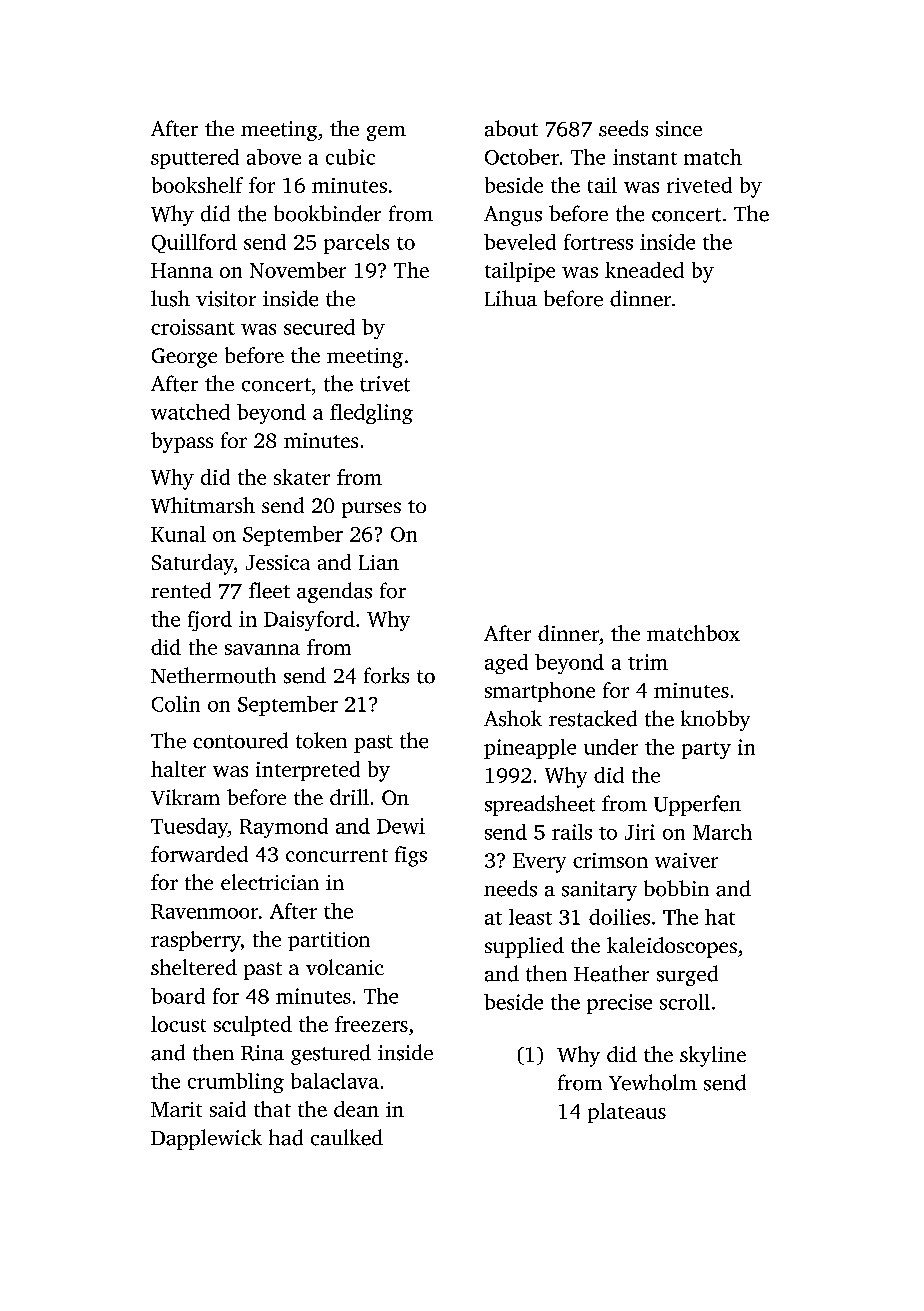 This screenshot has height=1311, width=924. Describe the element at coordinates (236, 1083) in the screenshot. I see `crumbling` at that location.
